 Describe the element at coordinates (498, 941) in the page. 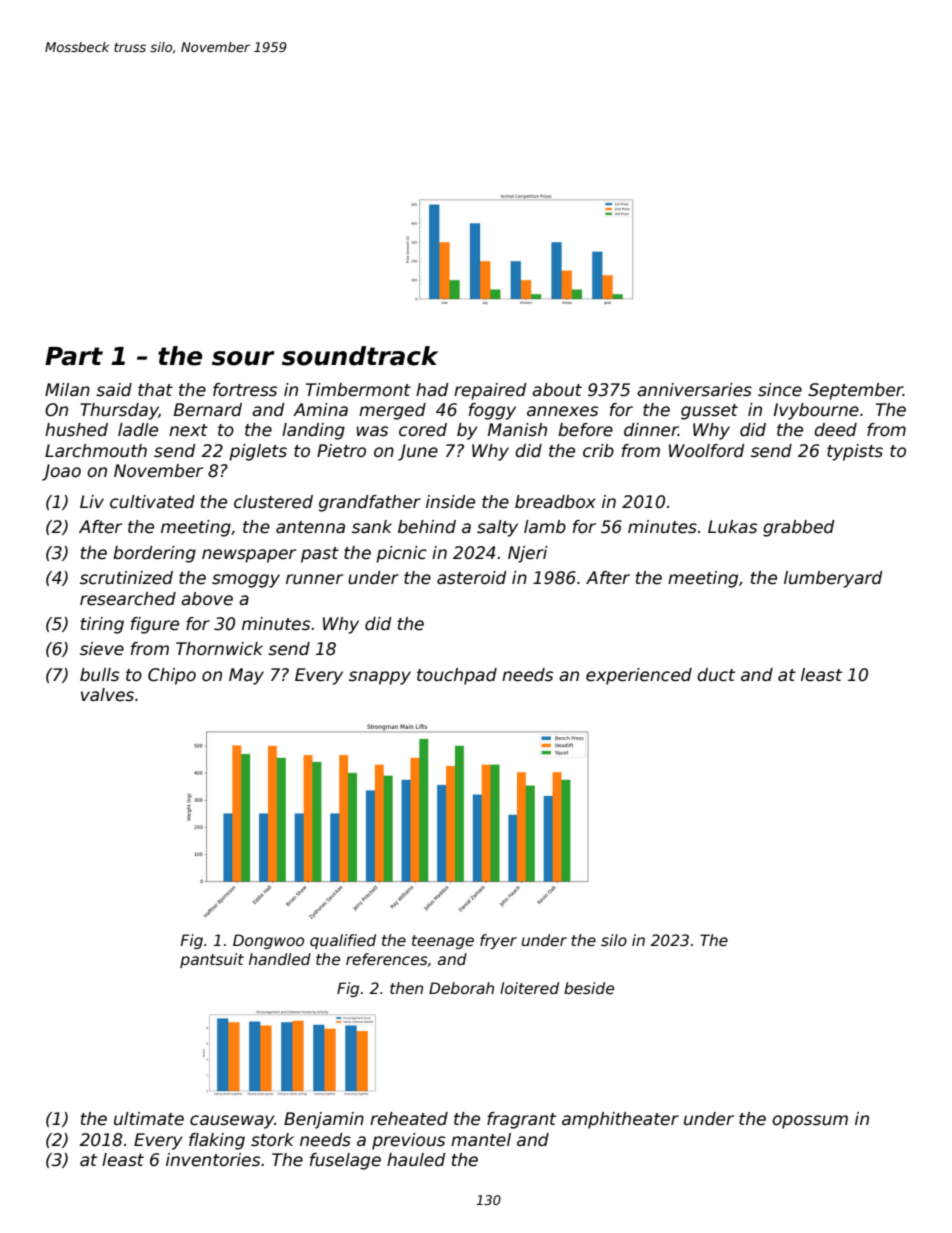

I see `fryer` at that location.
